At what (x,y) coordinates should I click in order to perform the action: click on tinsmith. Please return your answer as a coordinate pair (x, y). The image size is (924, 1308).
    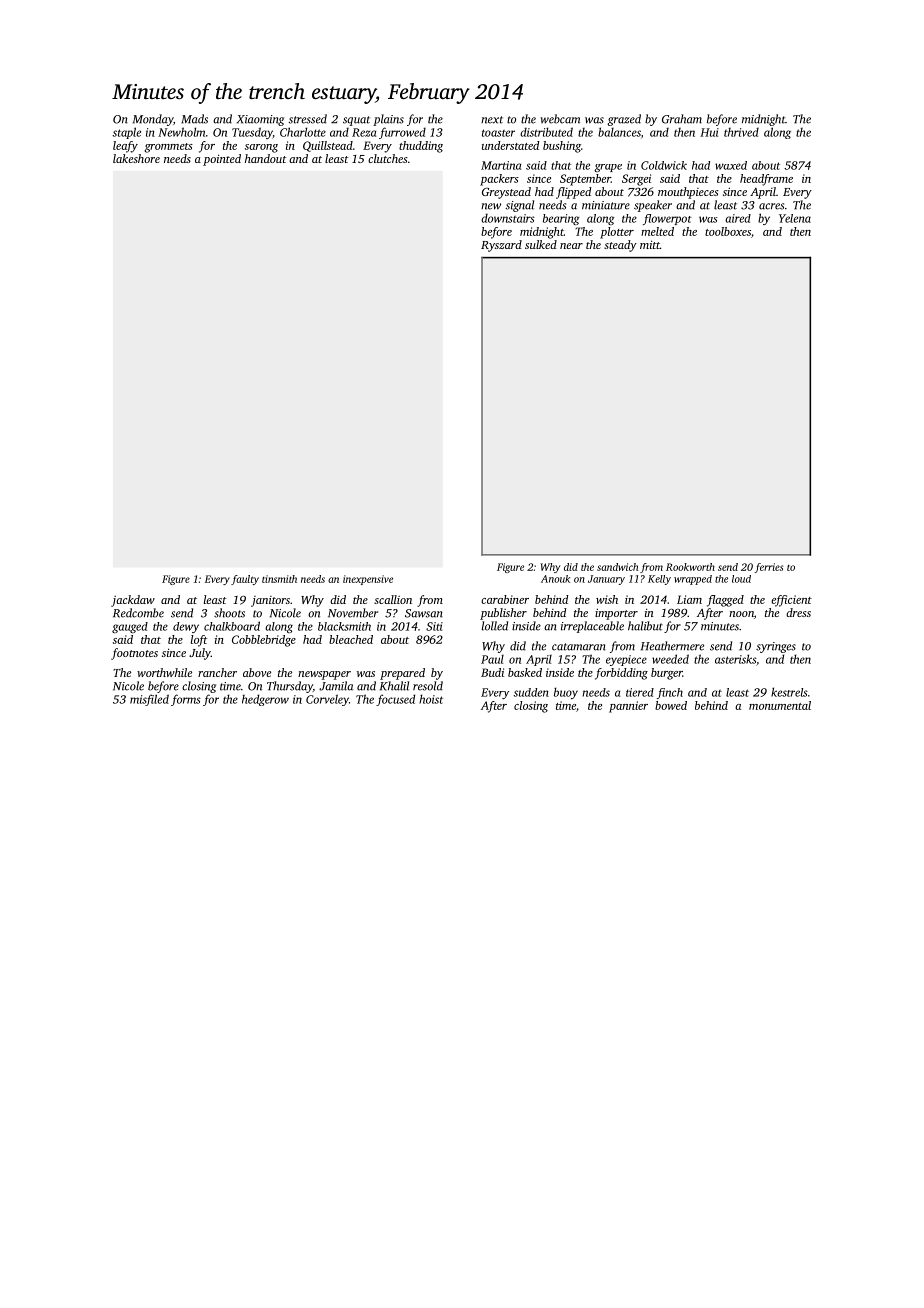
    Looking at the image, I should click on (279, 579).
